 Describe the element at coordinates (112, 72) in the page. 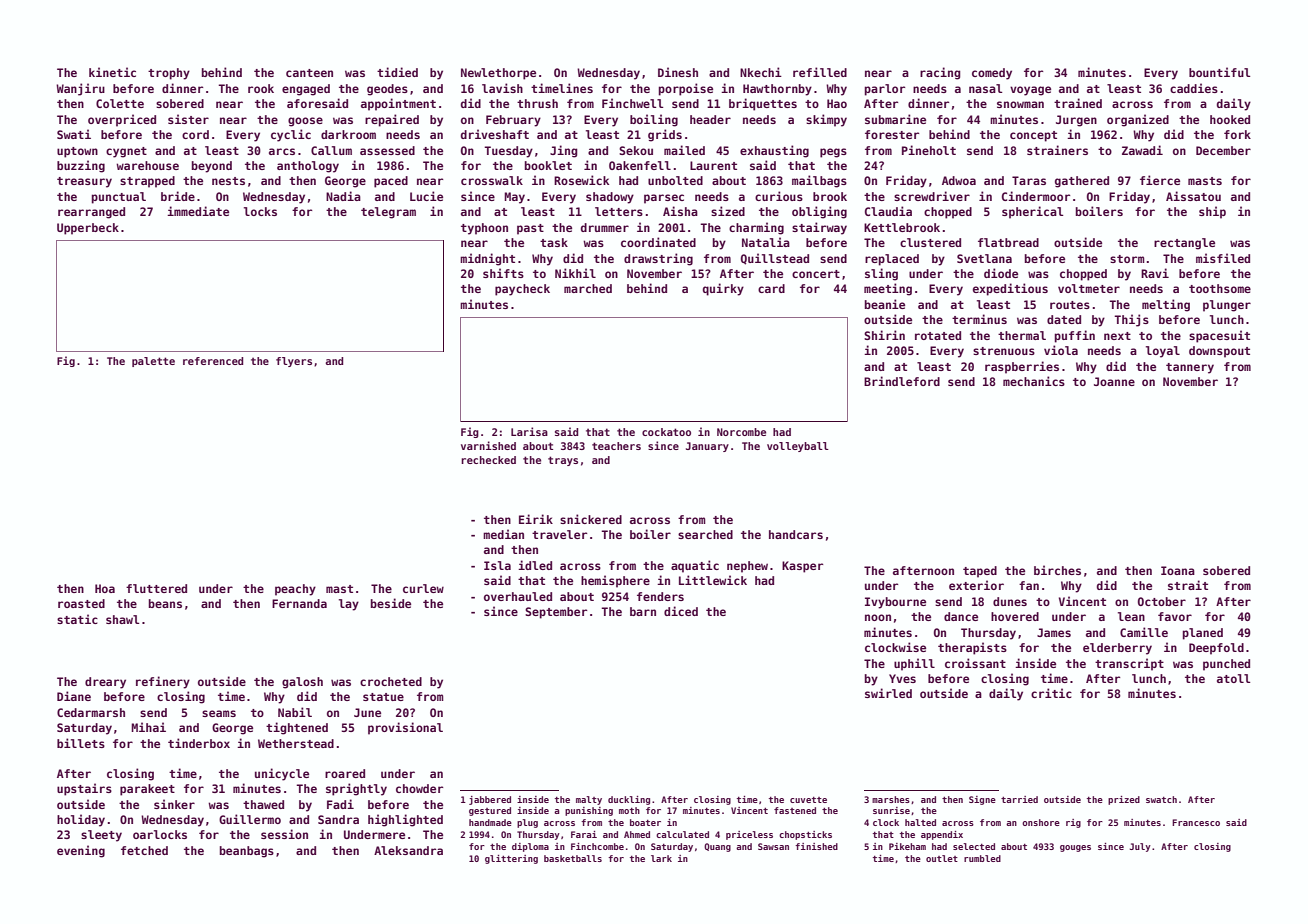

I see `kinetic` at that location.
